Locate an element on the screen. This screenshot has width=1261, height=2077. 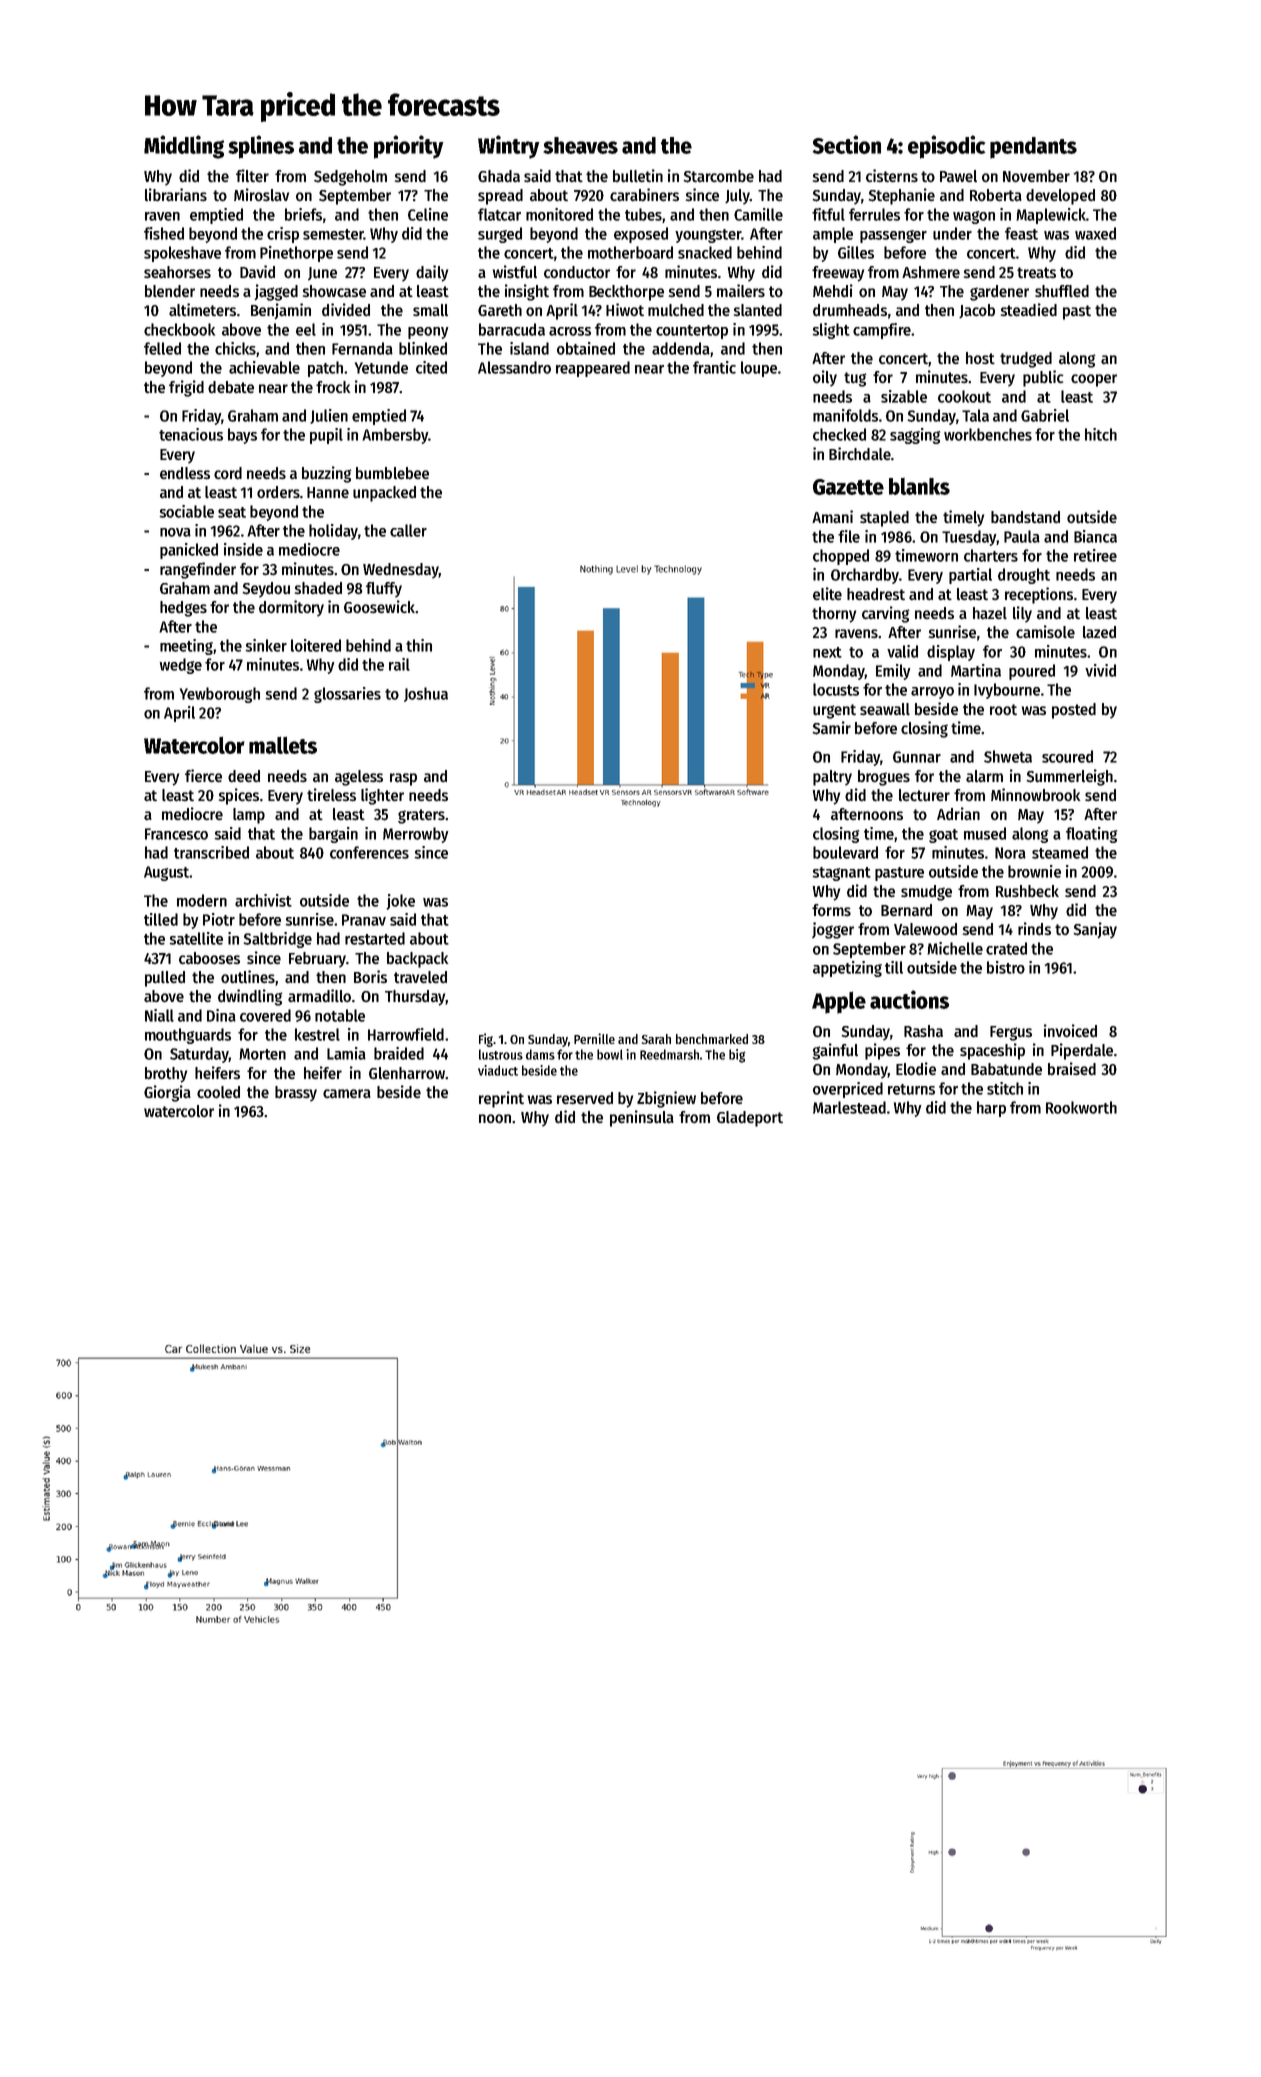
Niall is located at coordinates (159, 1015).
